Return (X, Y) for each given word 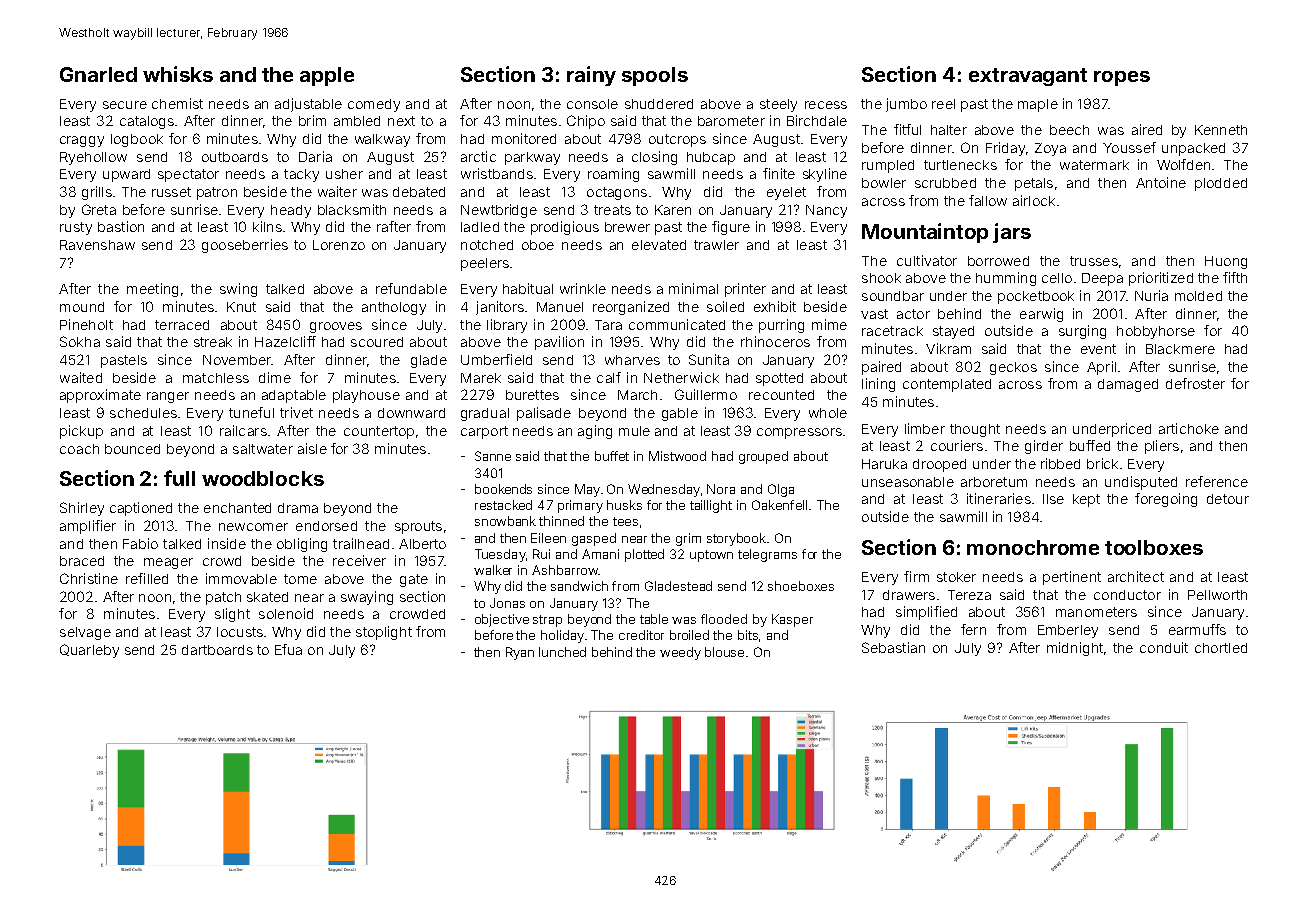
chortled (1221, 648)
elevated (659, 245)
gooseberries (245, 246)
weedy (680, 653)
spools (655, 76)
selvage (85, 633)
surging (1082, 332)
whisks (178, 74)
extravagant (1028, 77)
